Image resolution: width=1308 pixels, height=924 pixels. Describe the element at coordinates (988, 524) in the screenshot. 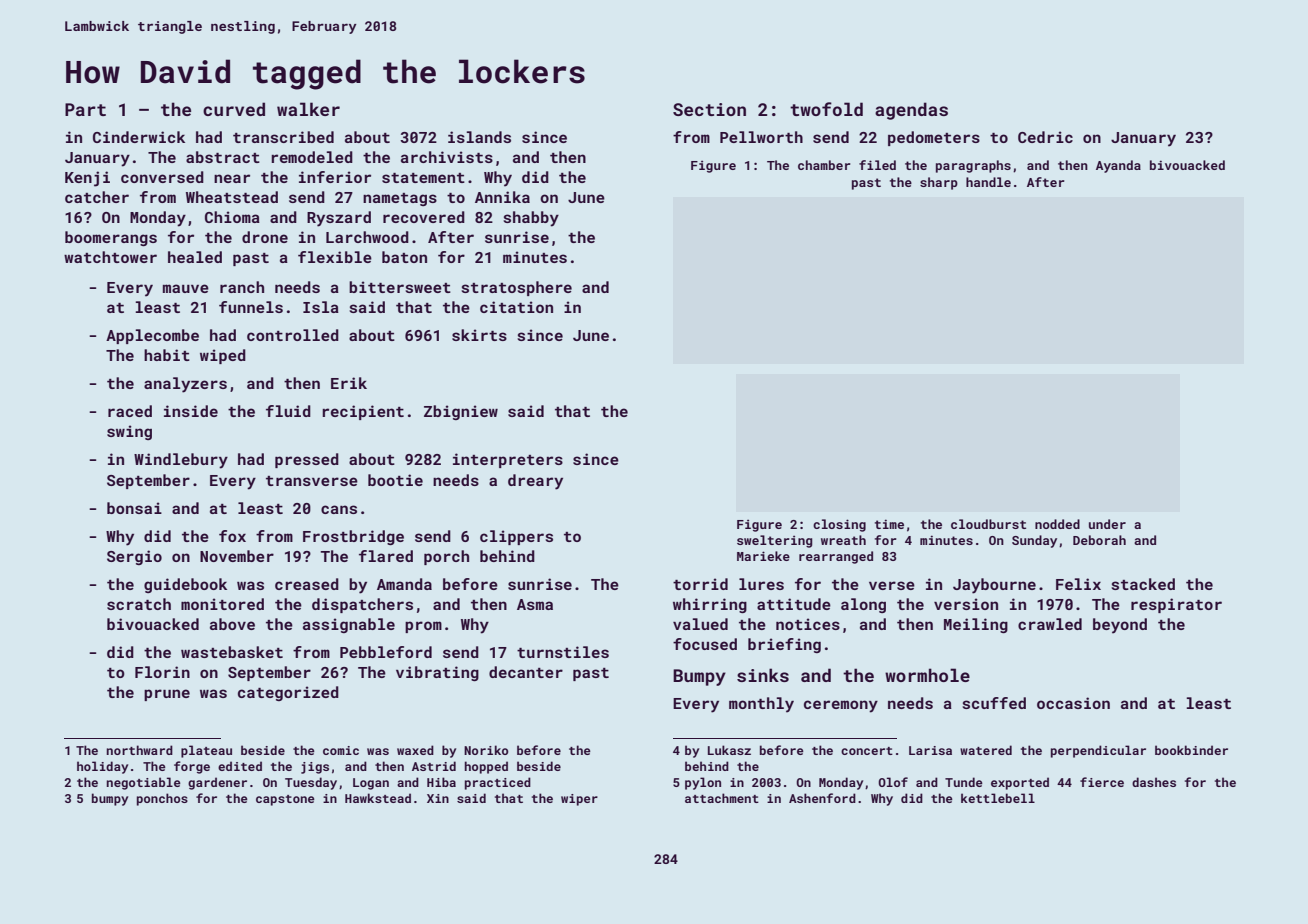

I see `cloudburst` at that location.
